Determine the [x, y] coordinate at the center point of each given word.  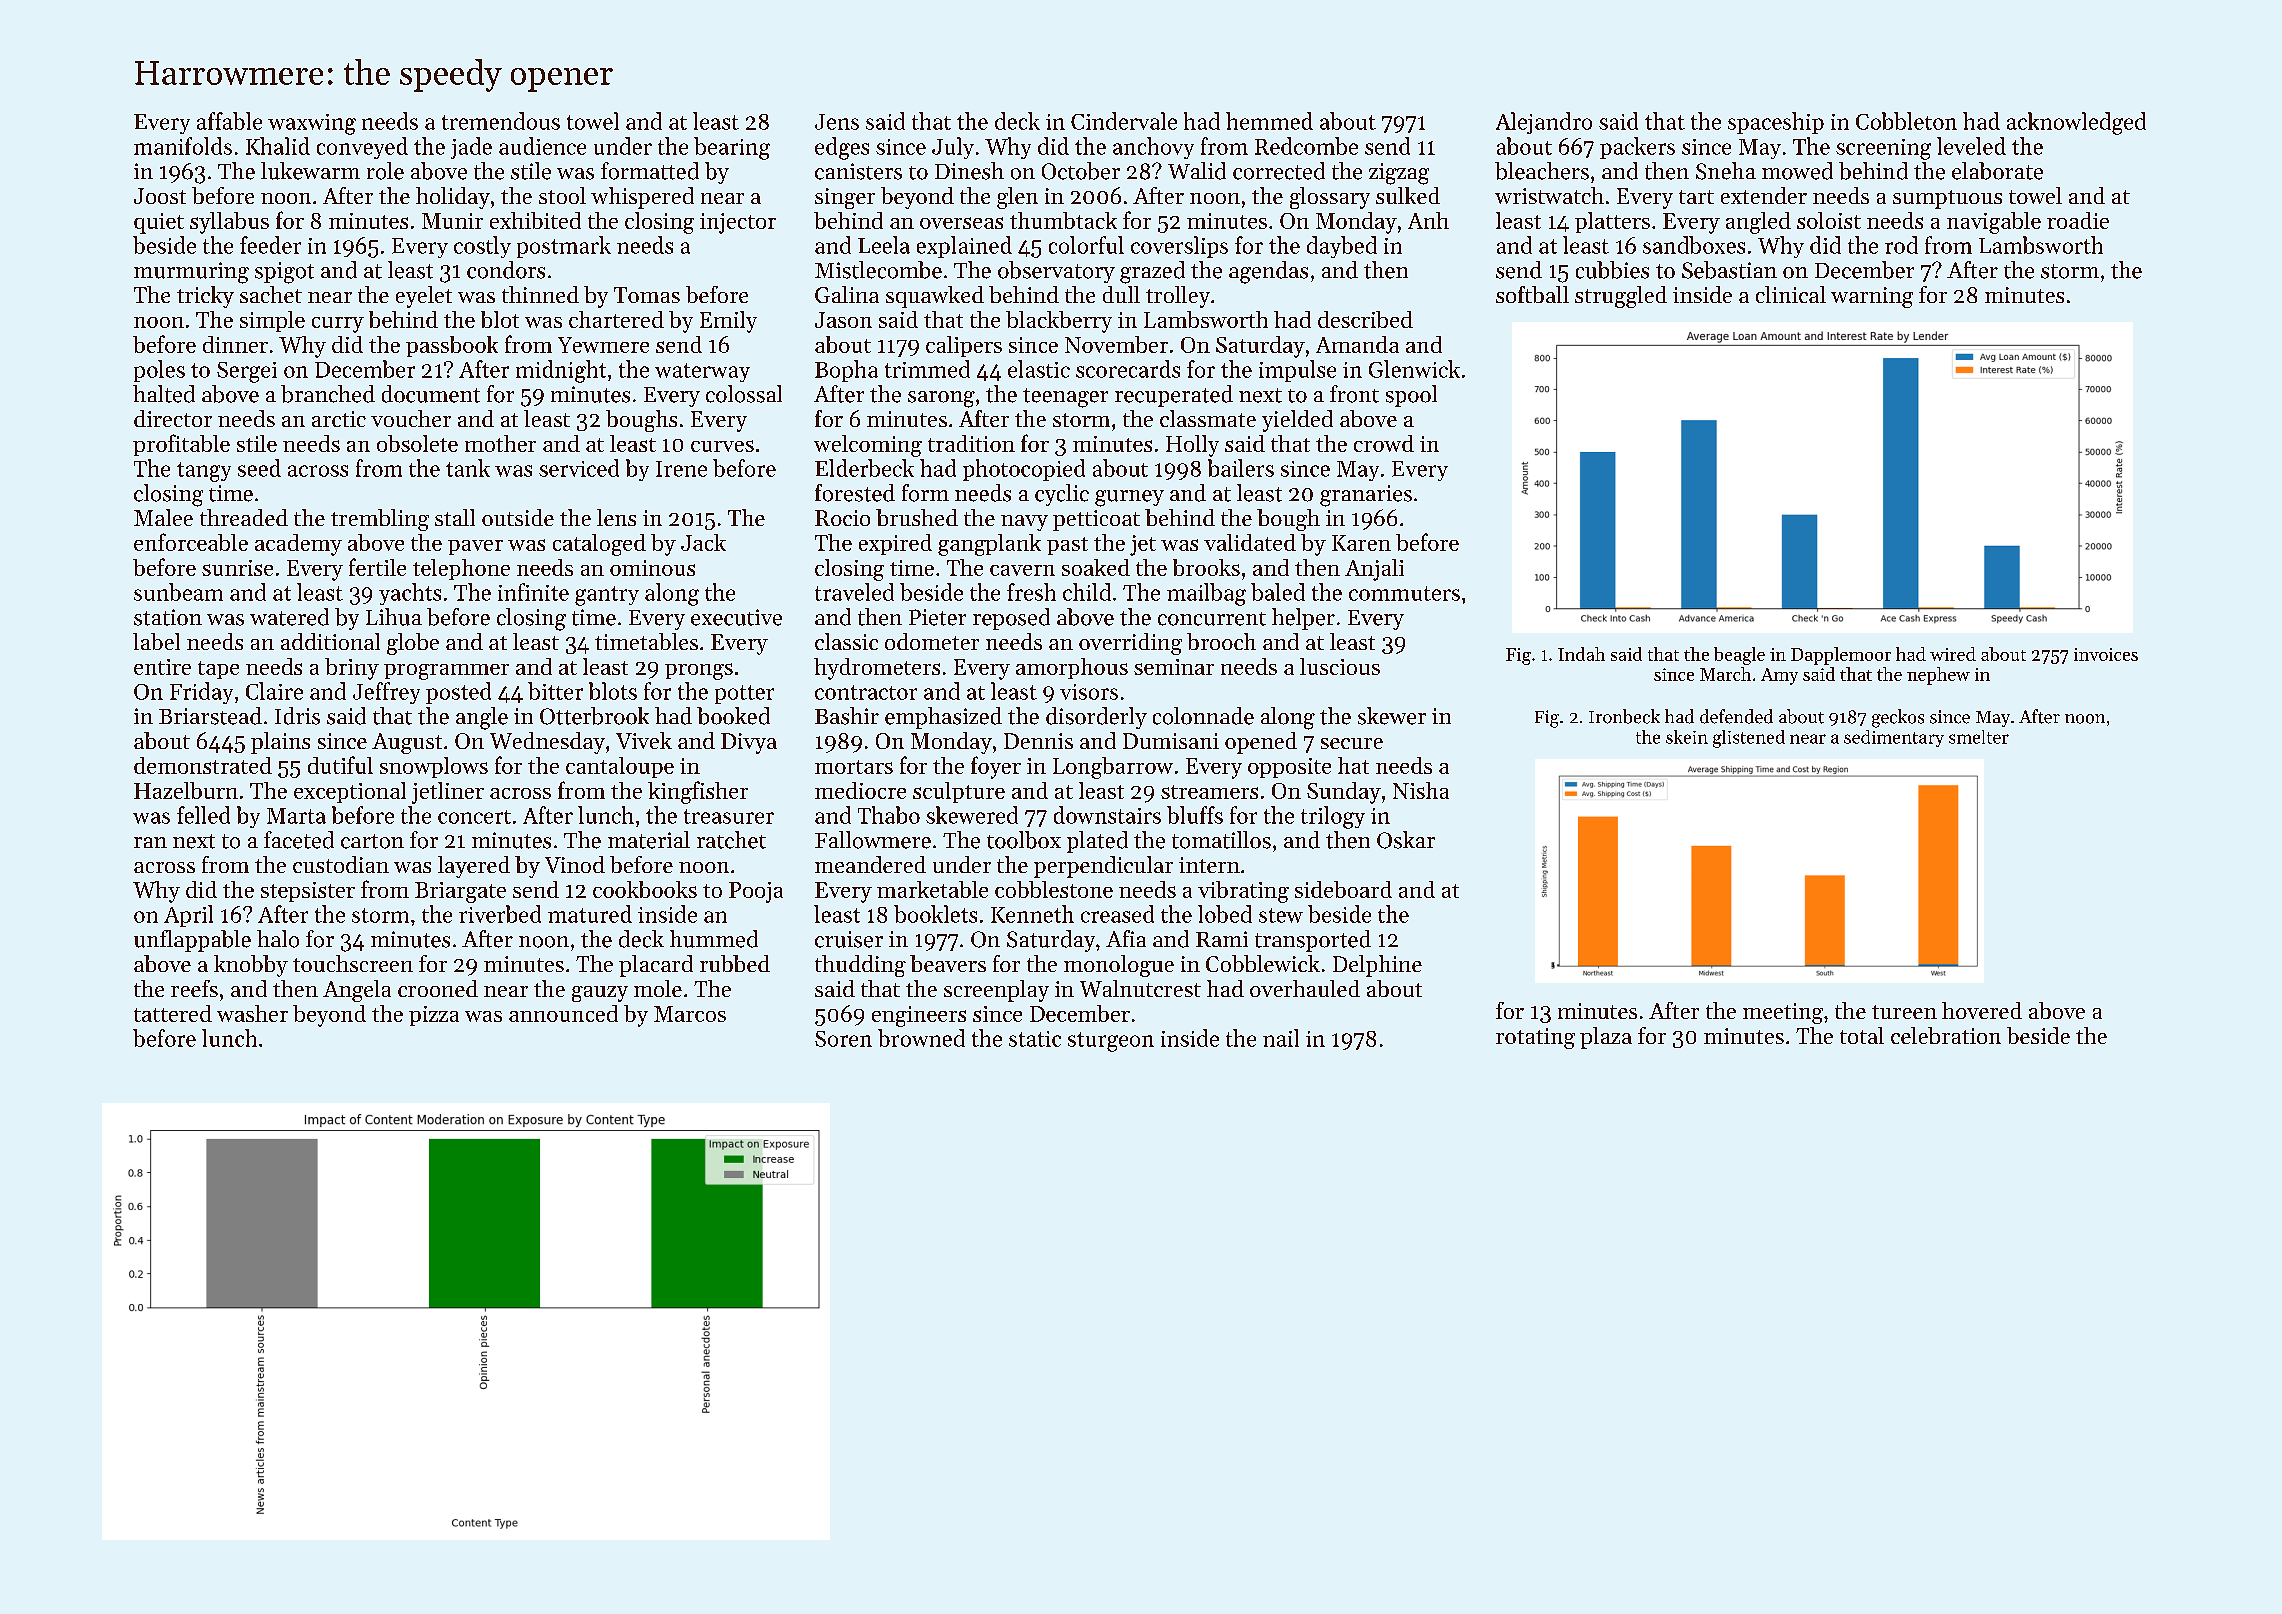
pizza [434, 1016]
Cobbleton [1906, 121]
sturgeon [1111, 1042]
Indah [1581, 654]
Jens [837, 122]
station [168, 617]
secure [1352, 743]
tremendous [501, 121]
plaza [1606, 1038]
